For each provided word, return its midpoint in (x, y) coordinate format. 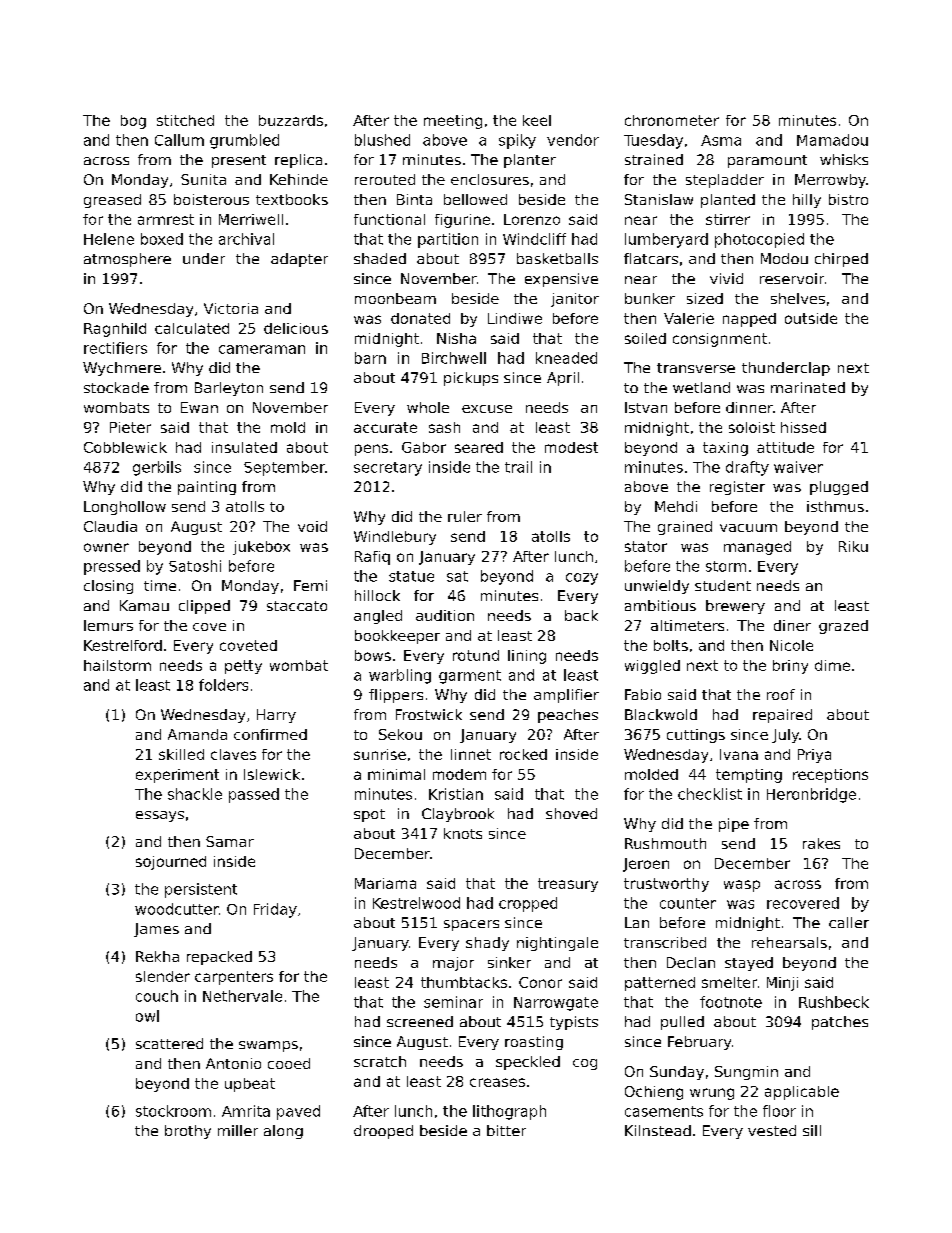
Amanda (197, 734)
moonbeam (395, 298)
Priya (814, 756)
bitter (506, 1130)
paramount (767, 161)
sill (812, 1130)
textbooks (292, 199)
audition (445, 615)
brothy (188, 1132)
